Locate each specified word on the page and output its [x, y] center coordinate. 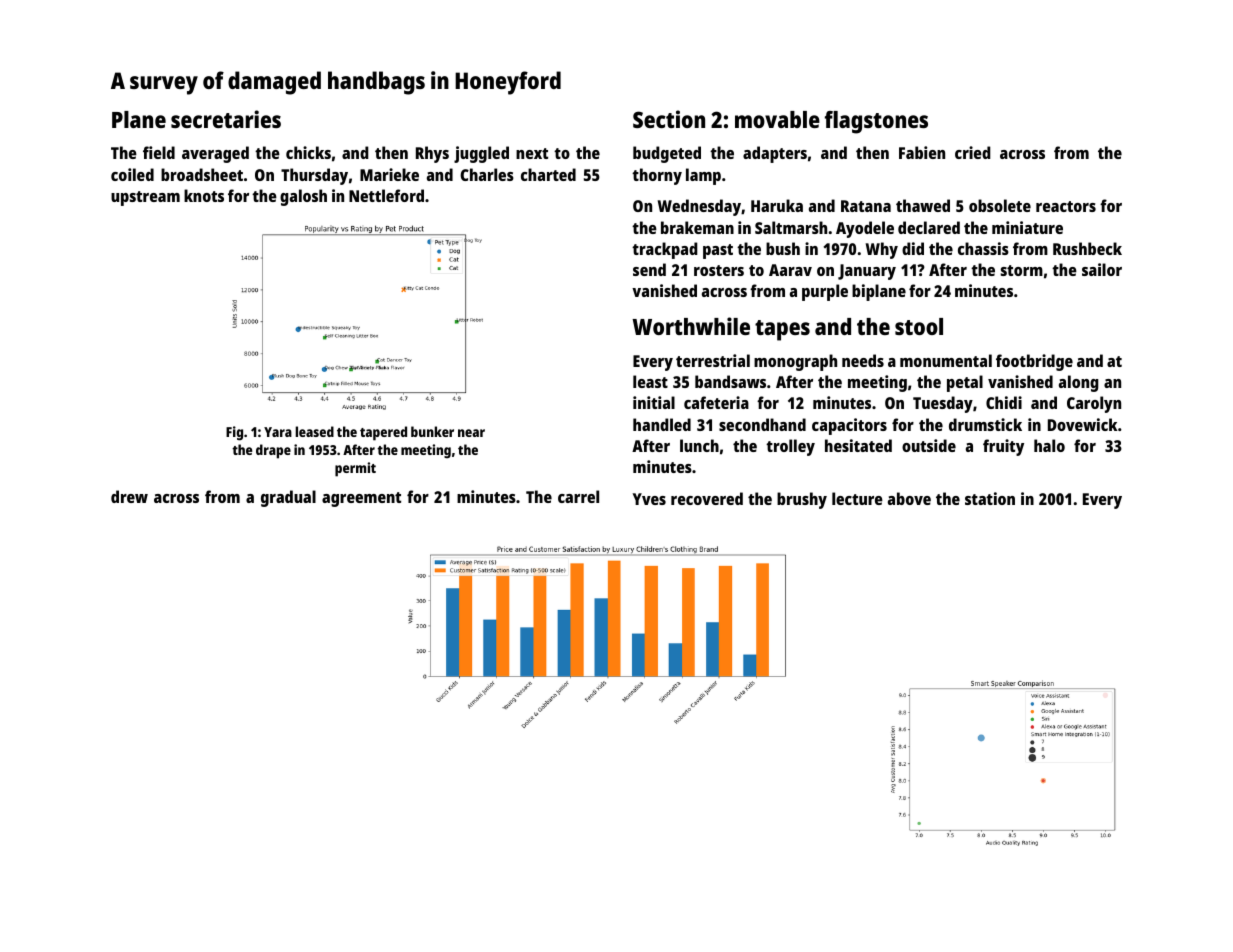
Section [669, 119]
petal [965, 383]
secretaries [226, 119]
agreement [361, 499]
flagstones [876, 122]
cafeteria [716, 402]
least [650, 381]
